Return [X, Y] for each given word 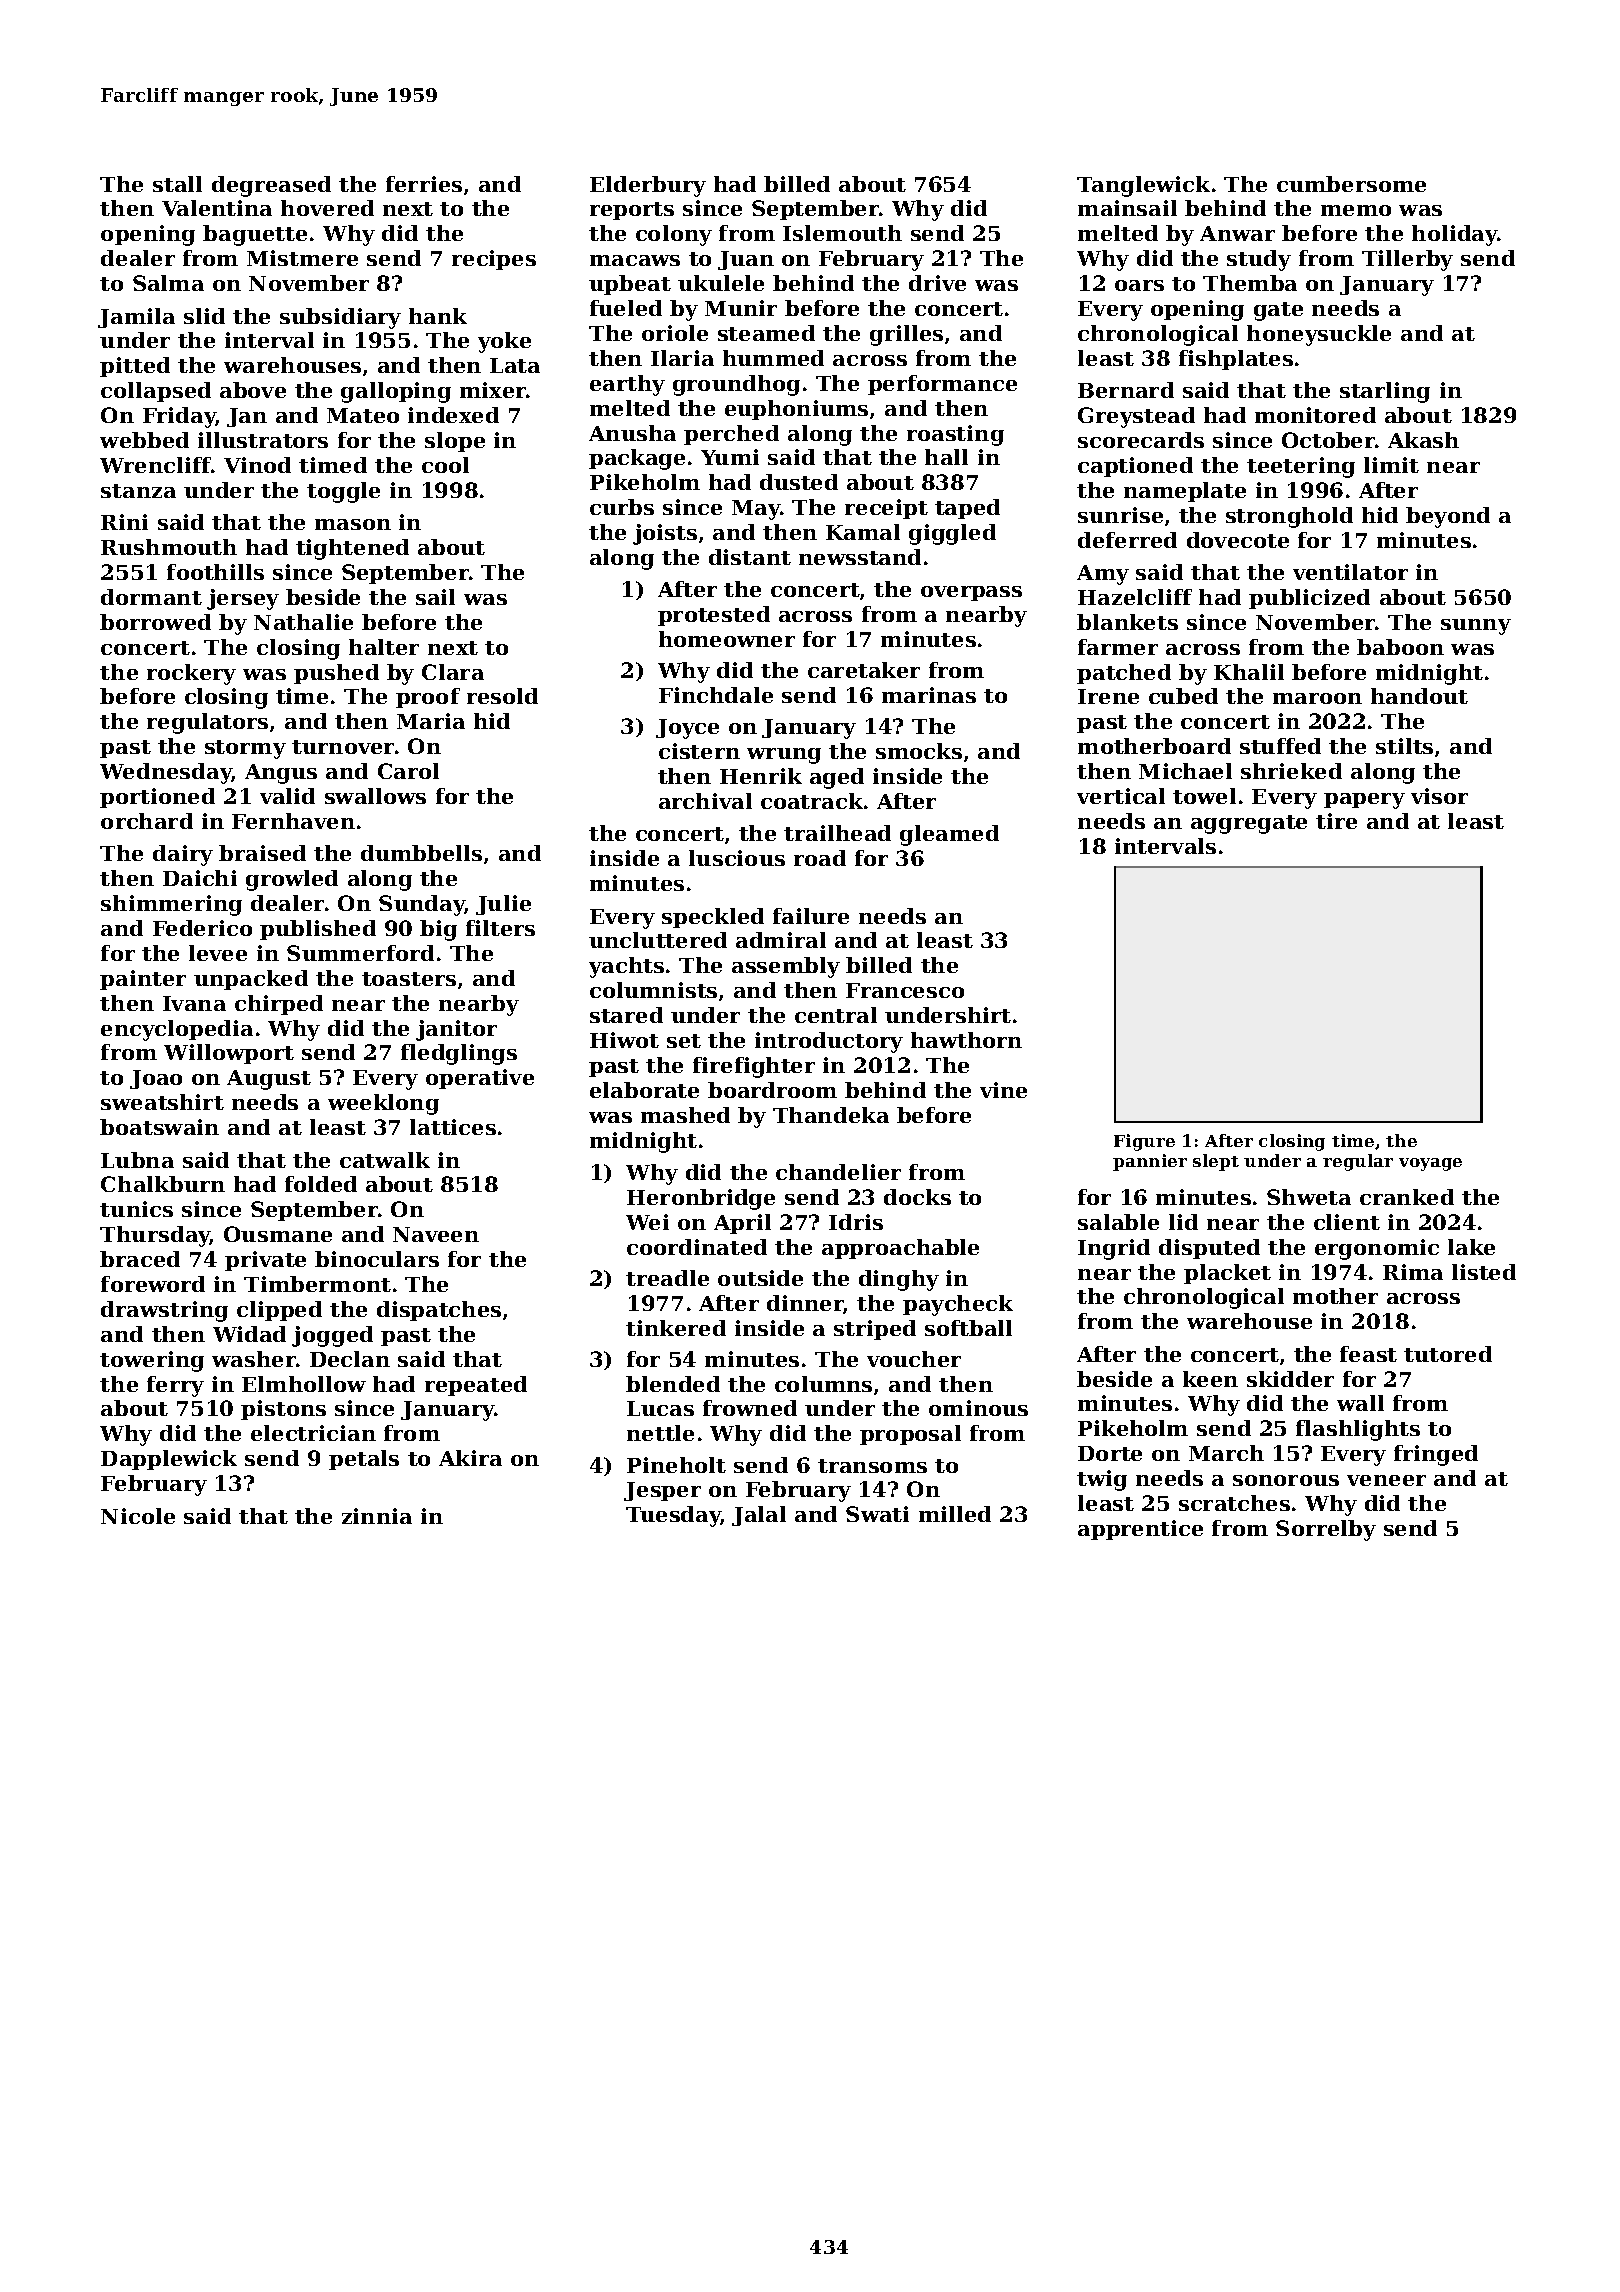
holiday [1455, 235]
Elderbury [648, 186]
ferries [424, 184]
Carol [408, 771]
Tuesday [673, 1516]
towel [1204, 796]
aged [837, 778]
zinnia [377, 1516]
